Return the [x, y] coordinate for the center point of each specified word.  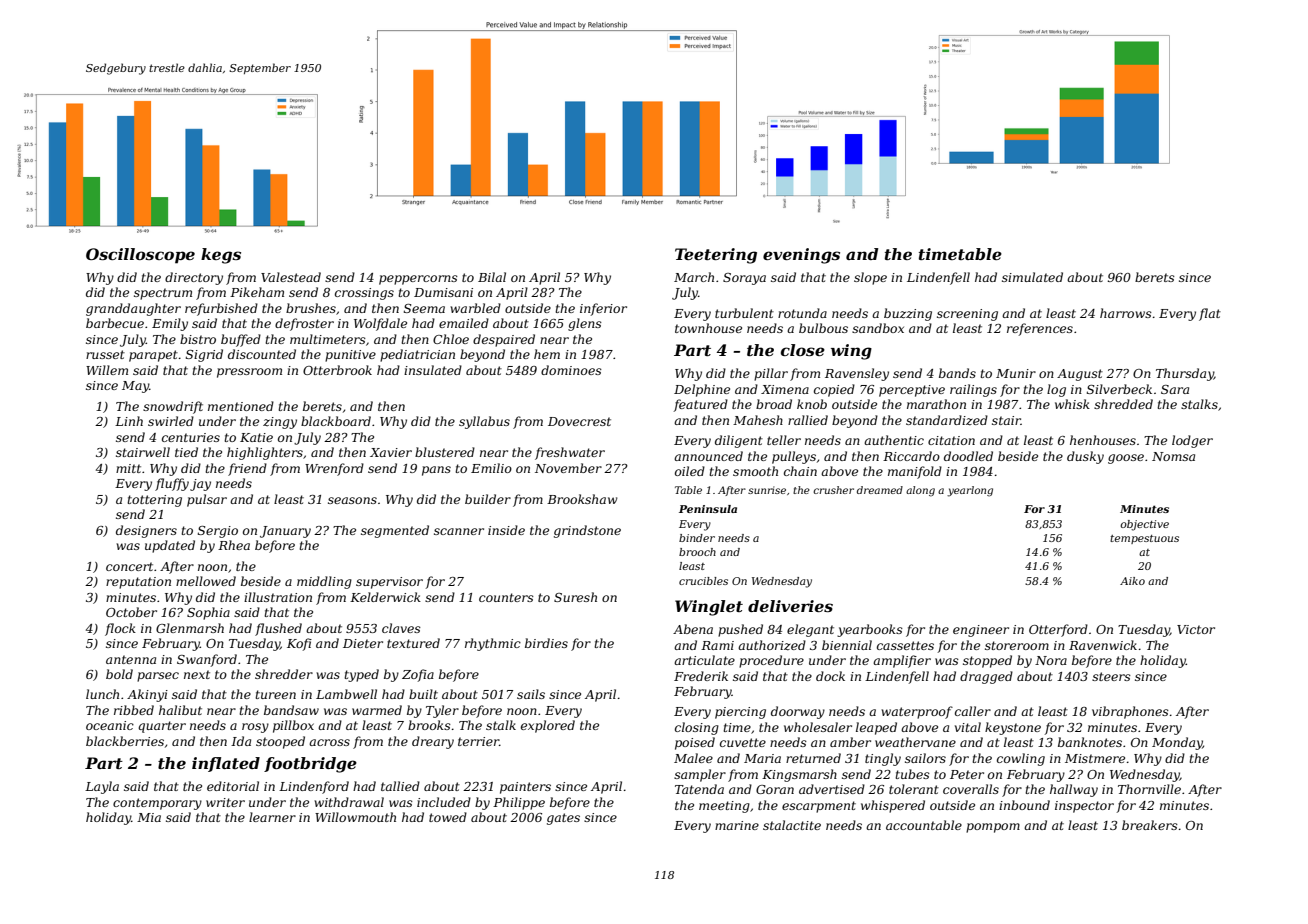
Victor [1196, 629]
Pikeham [257, 292]
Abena [693, 629]
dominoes [571, 370]
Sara [1175, 389]
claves [401, 628]
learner [272, 817]
